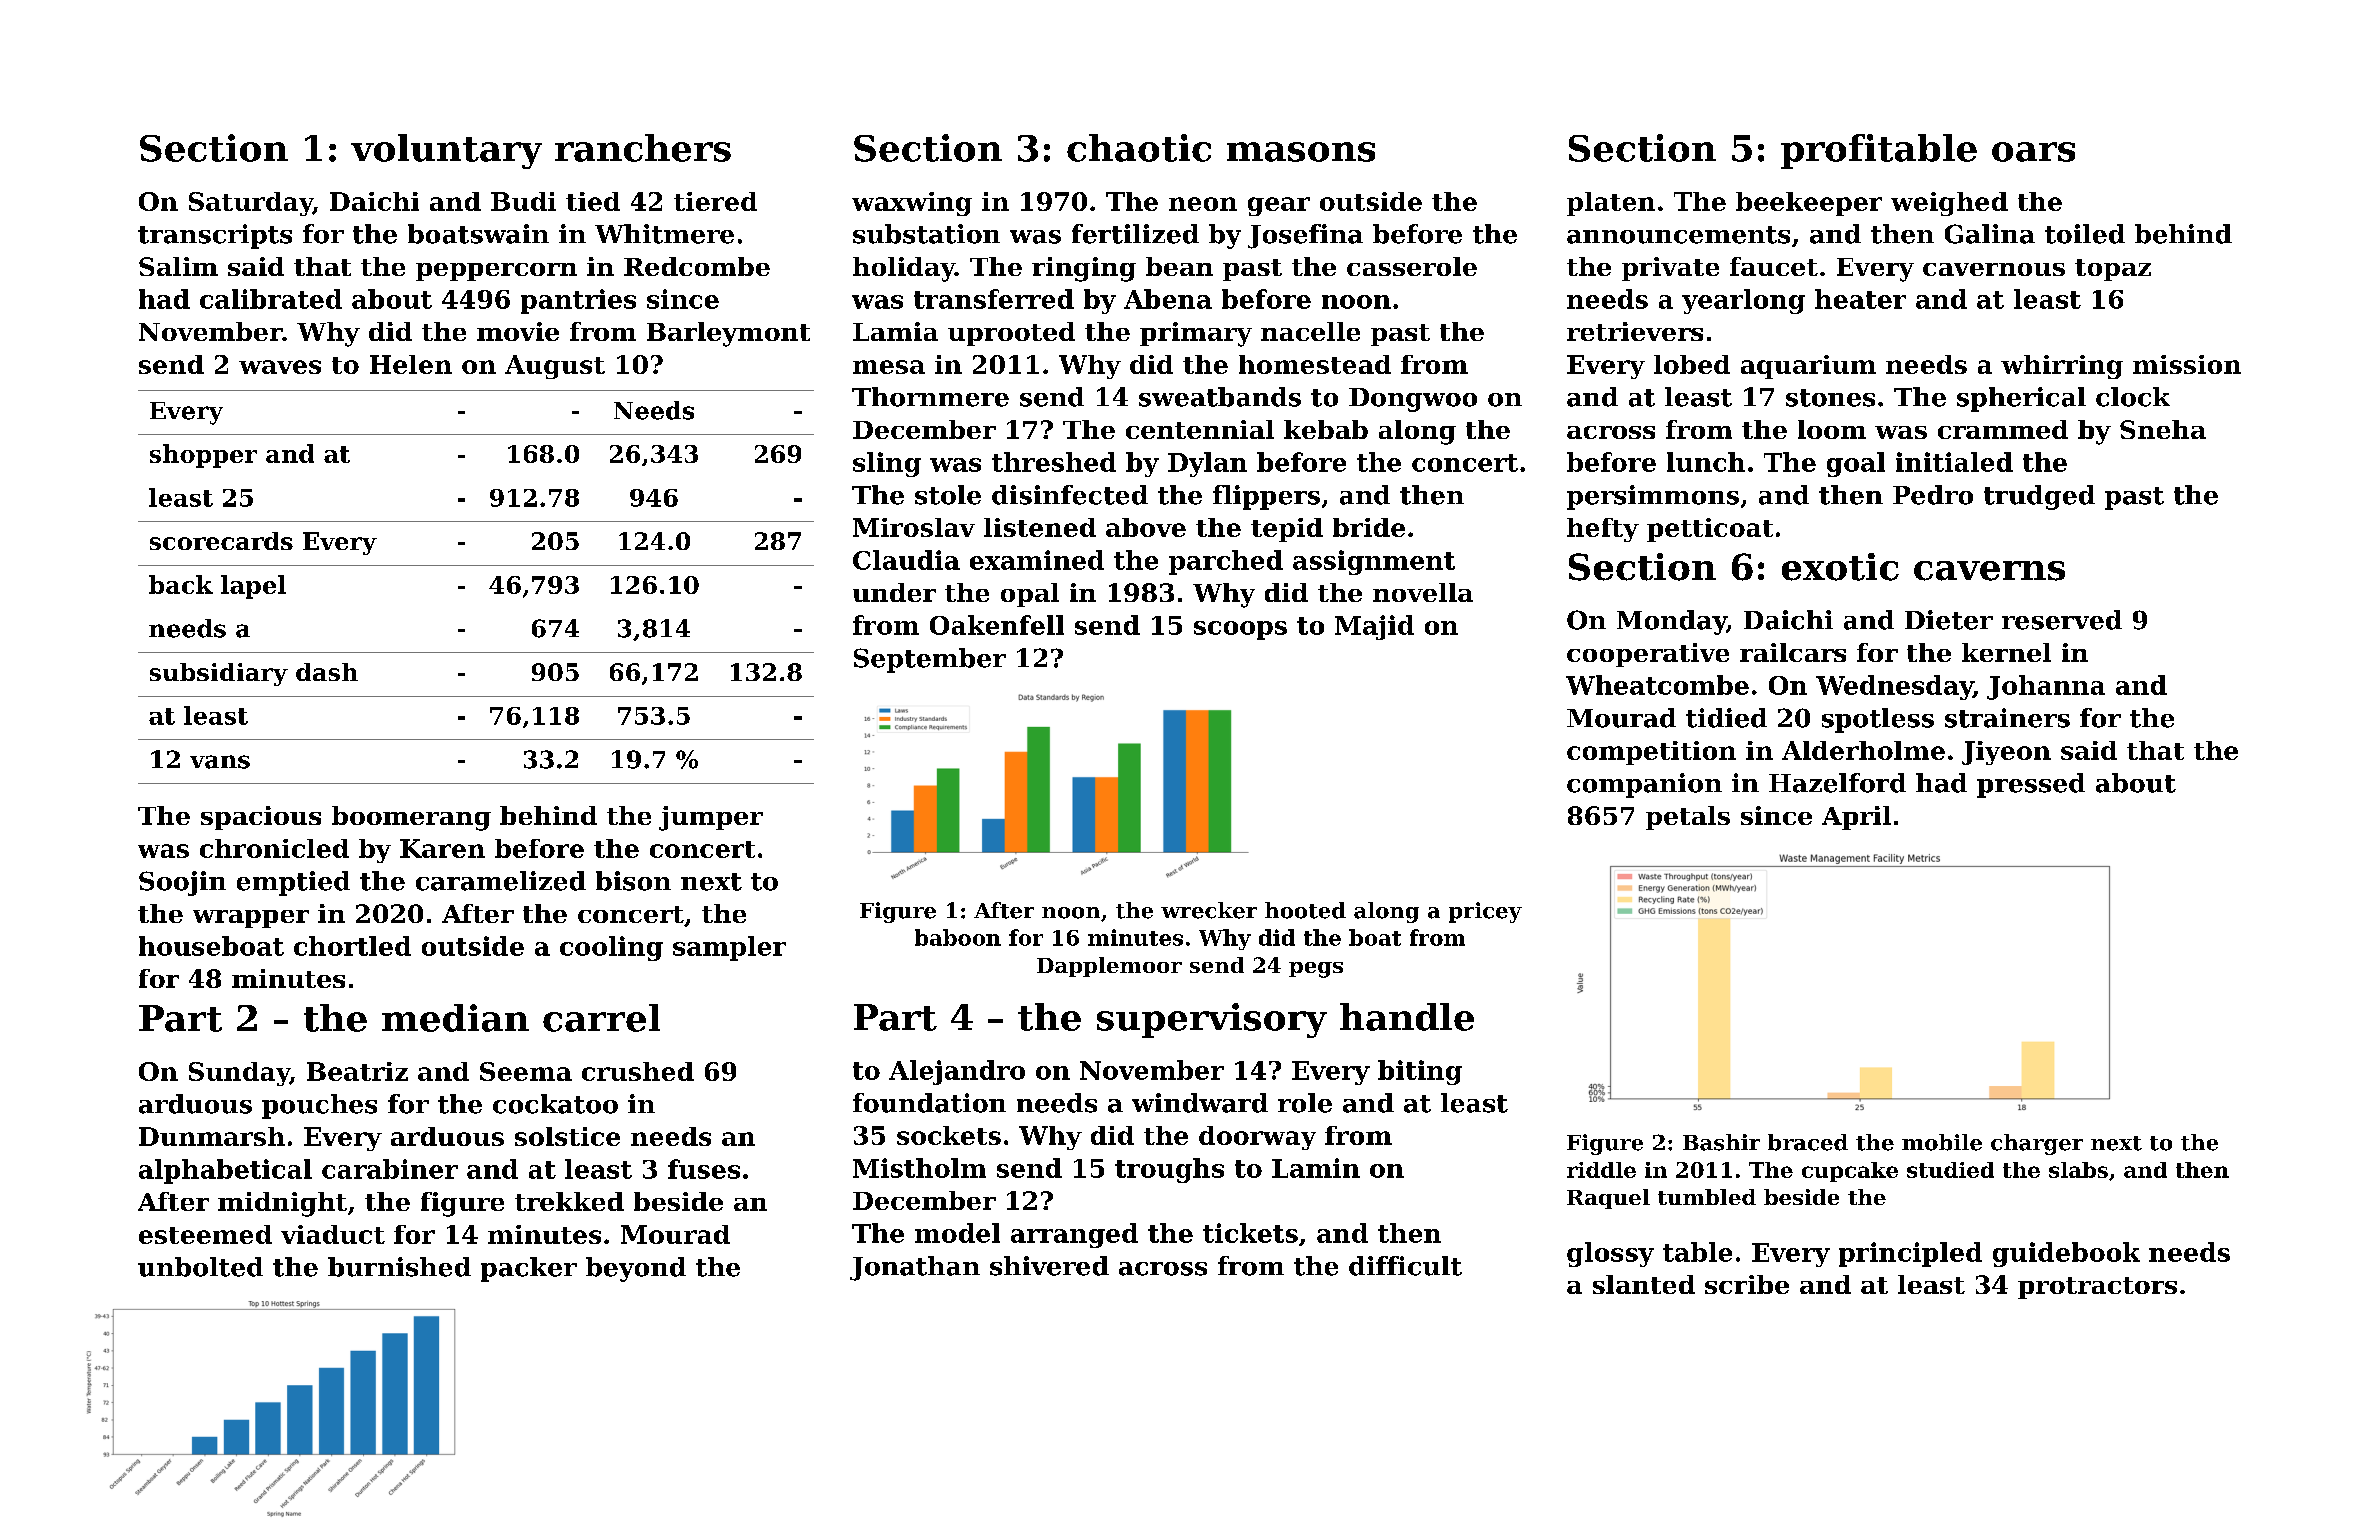 This image has width=2380, height=1540. What do you see at coordinates (411, 364) in the image?
I see `Helen` at bounding box center [411, 364].
